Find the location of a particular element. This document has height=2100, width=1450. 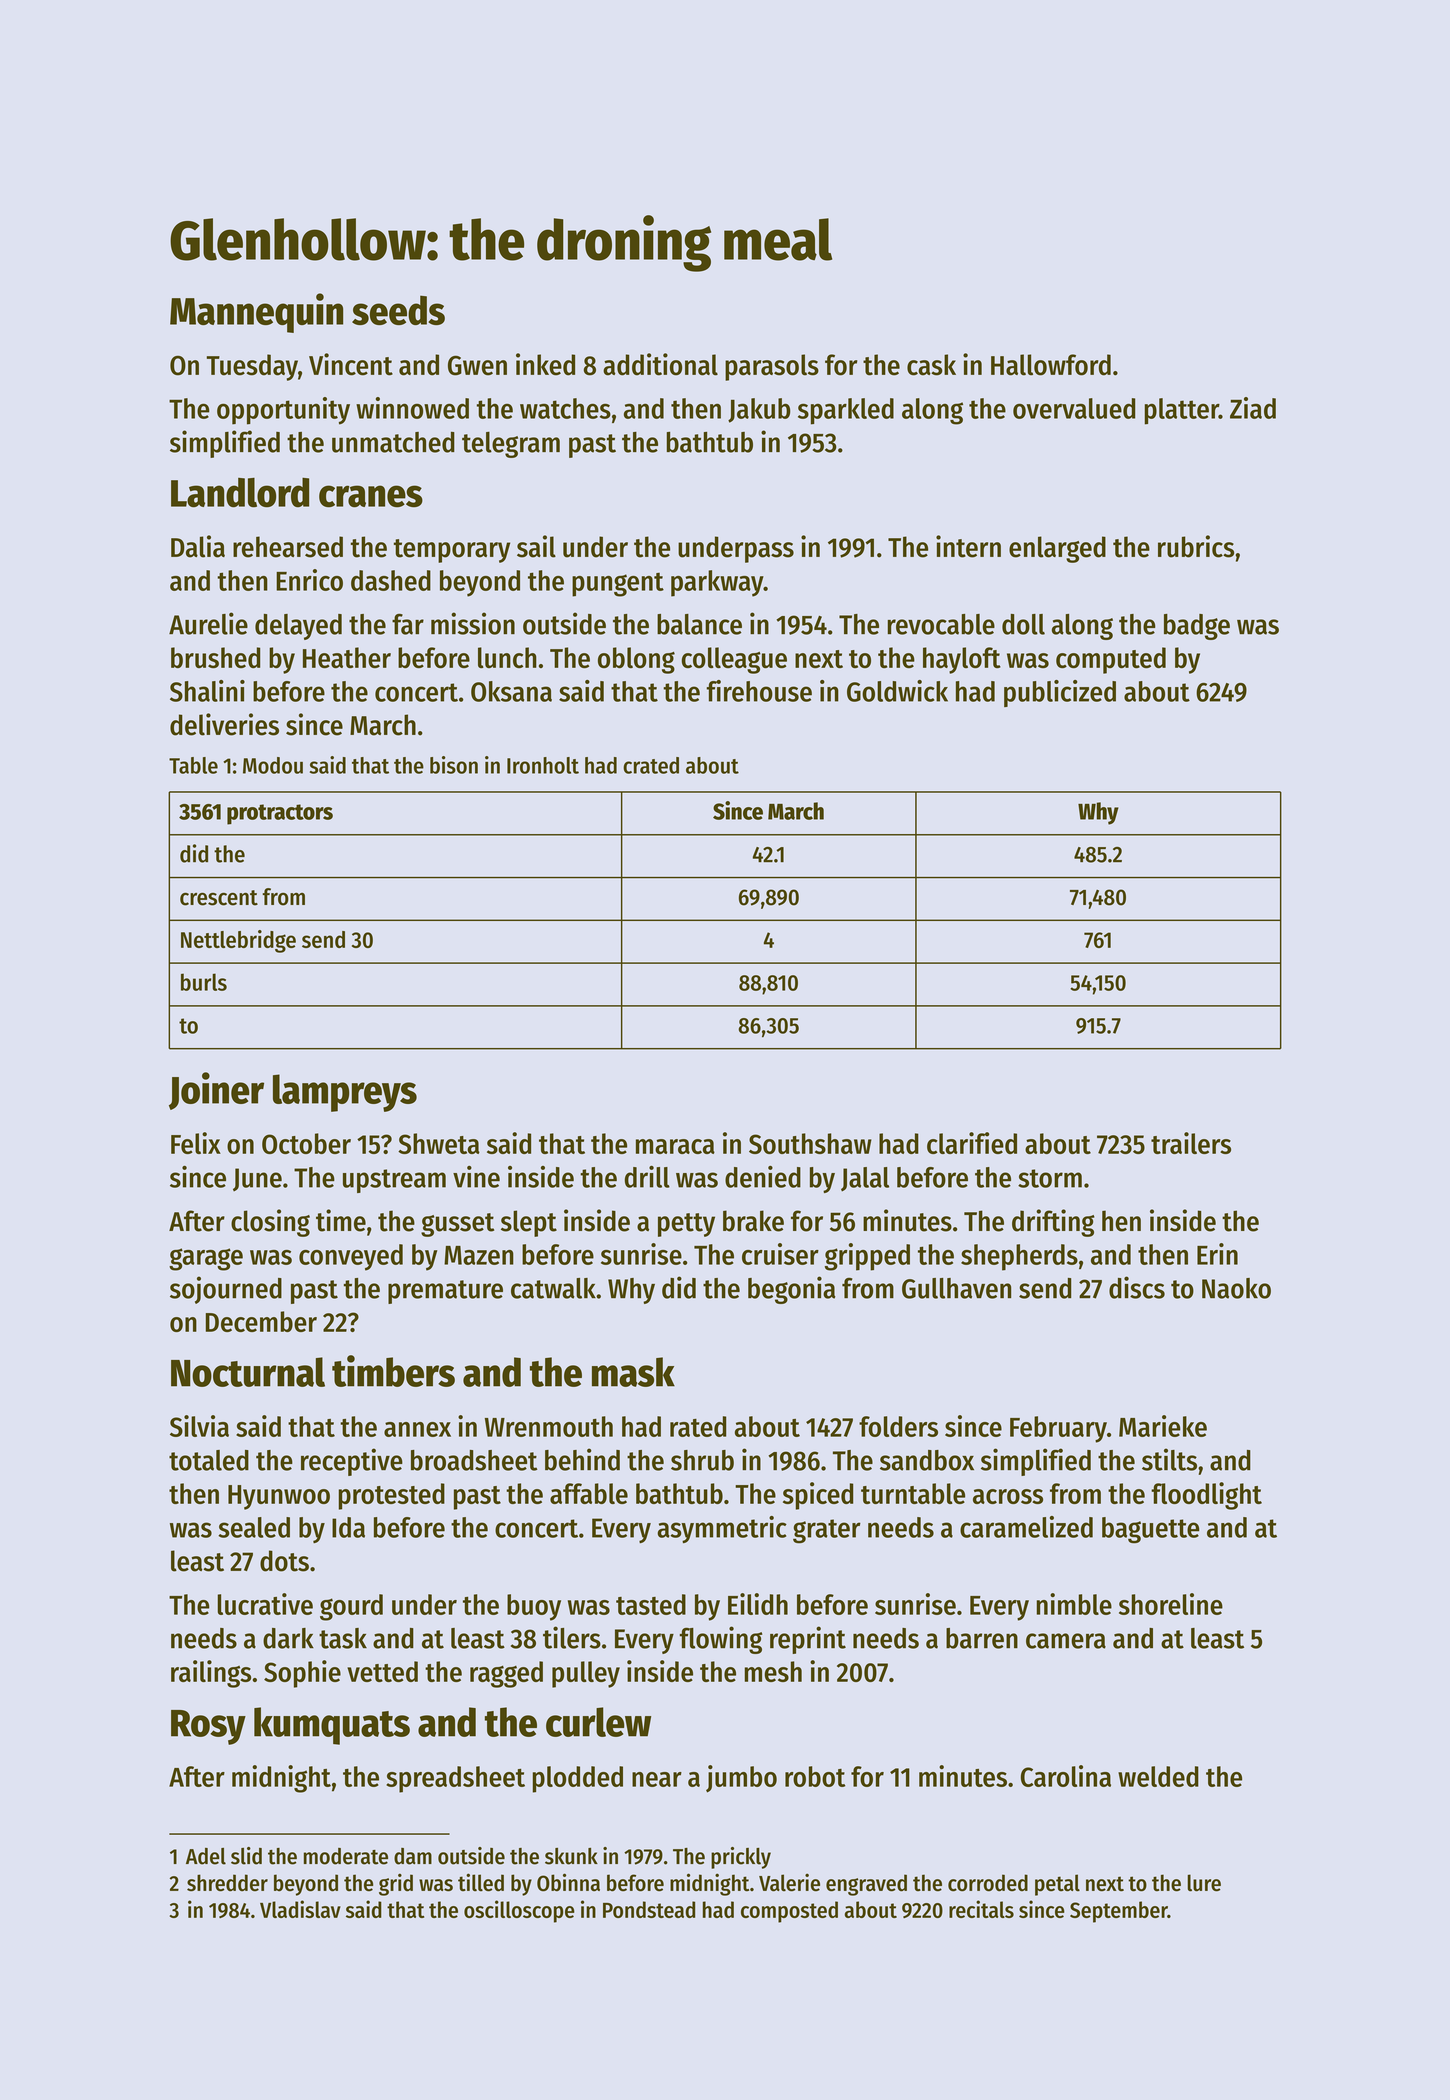

Shweta is located at coordinates (439, 1143).
